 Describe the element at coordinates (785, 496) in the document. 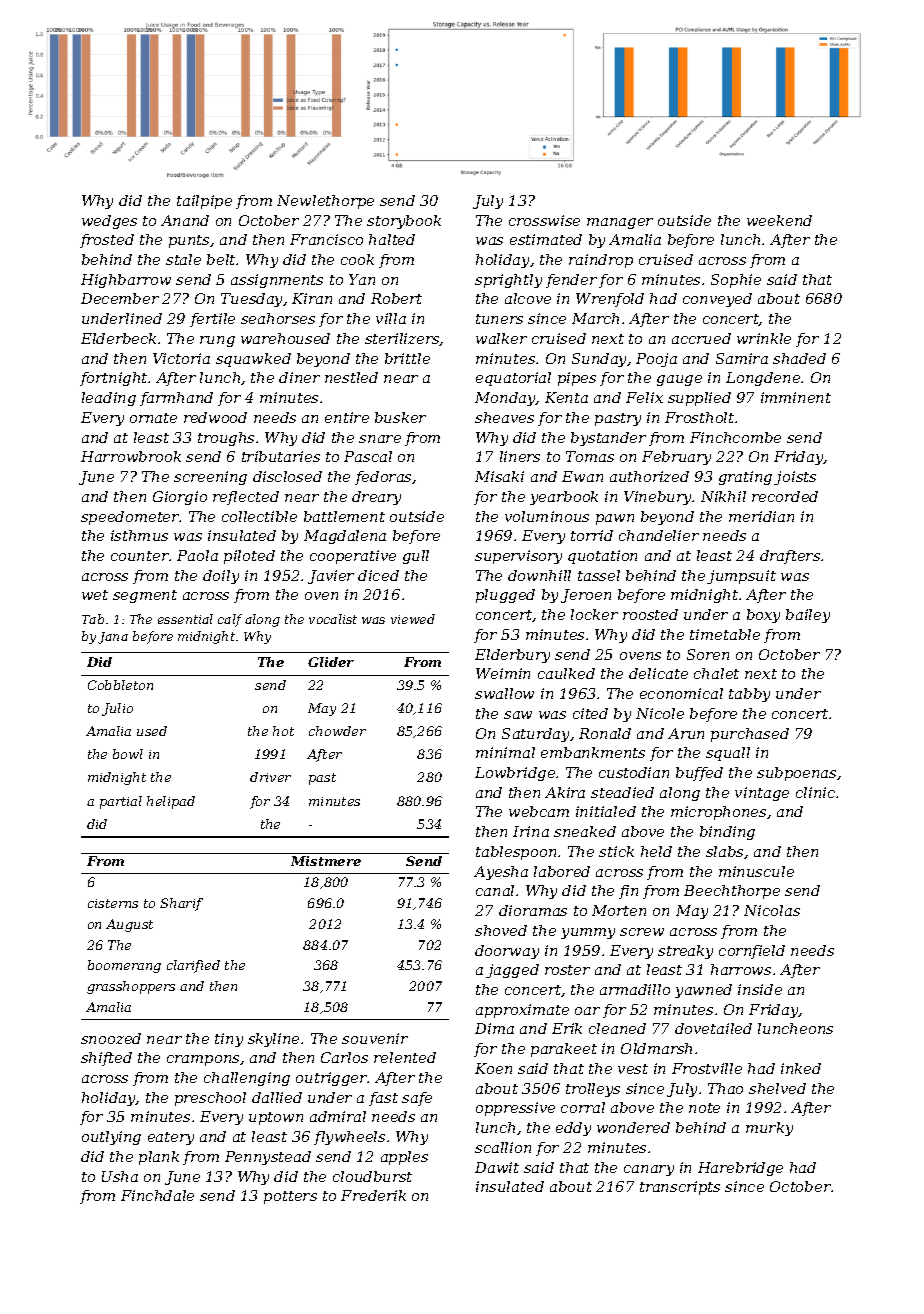

I see `recorded` at that location.
